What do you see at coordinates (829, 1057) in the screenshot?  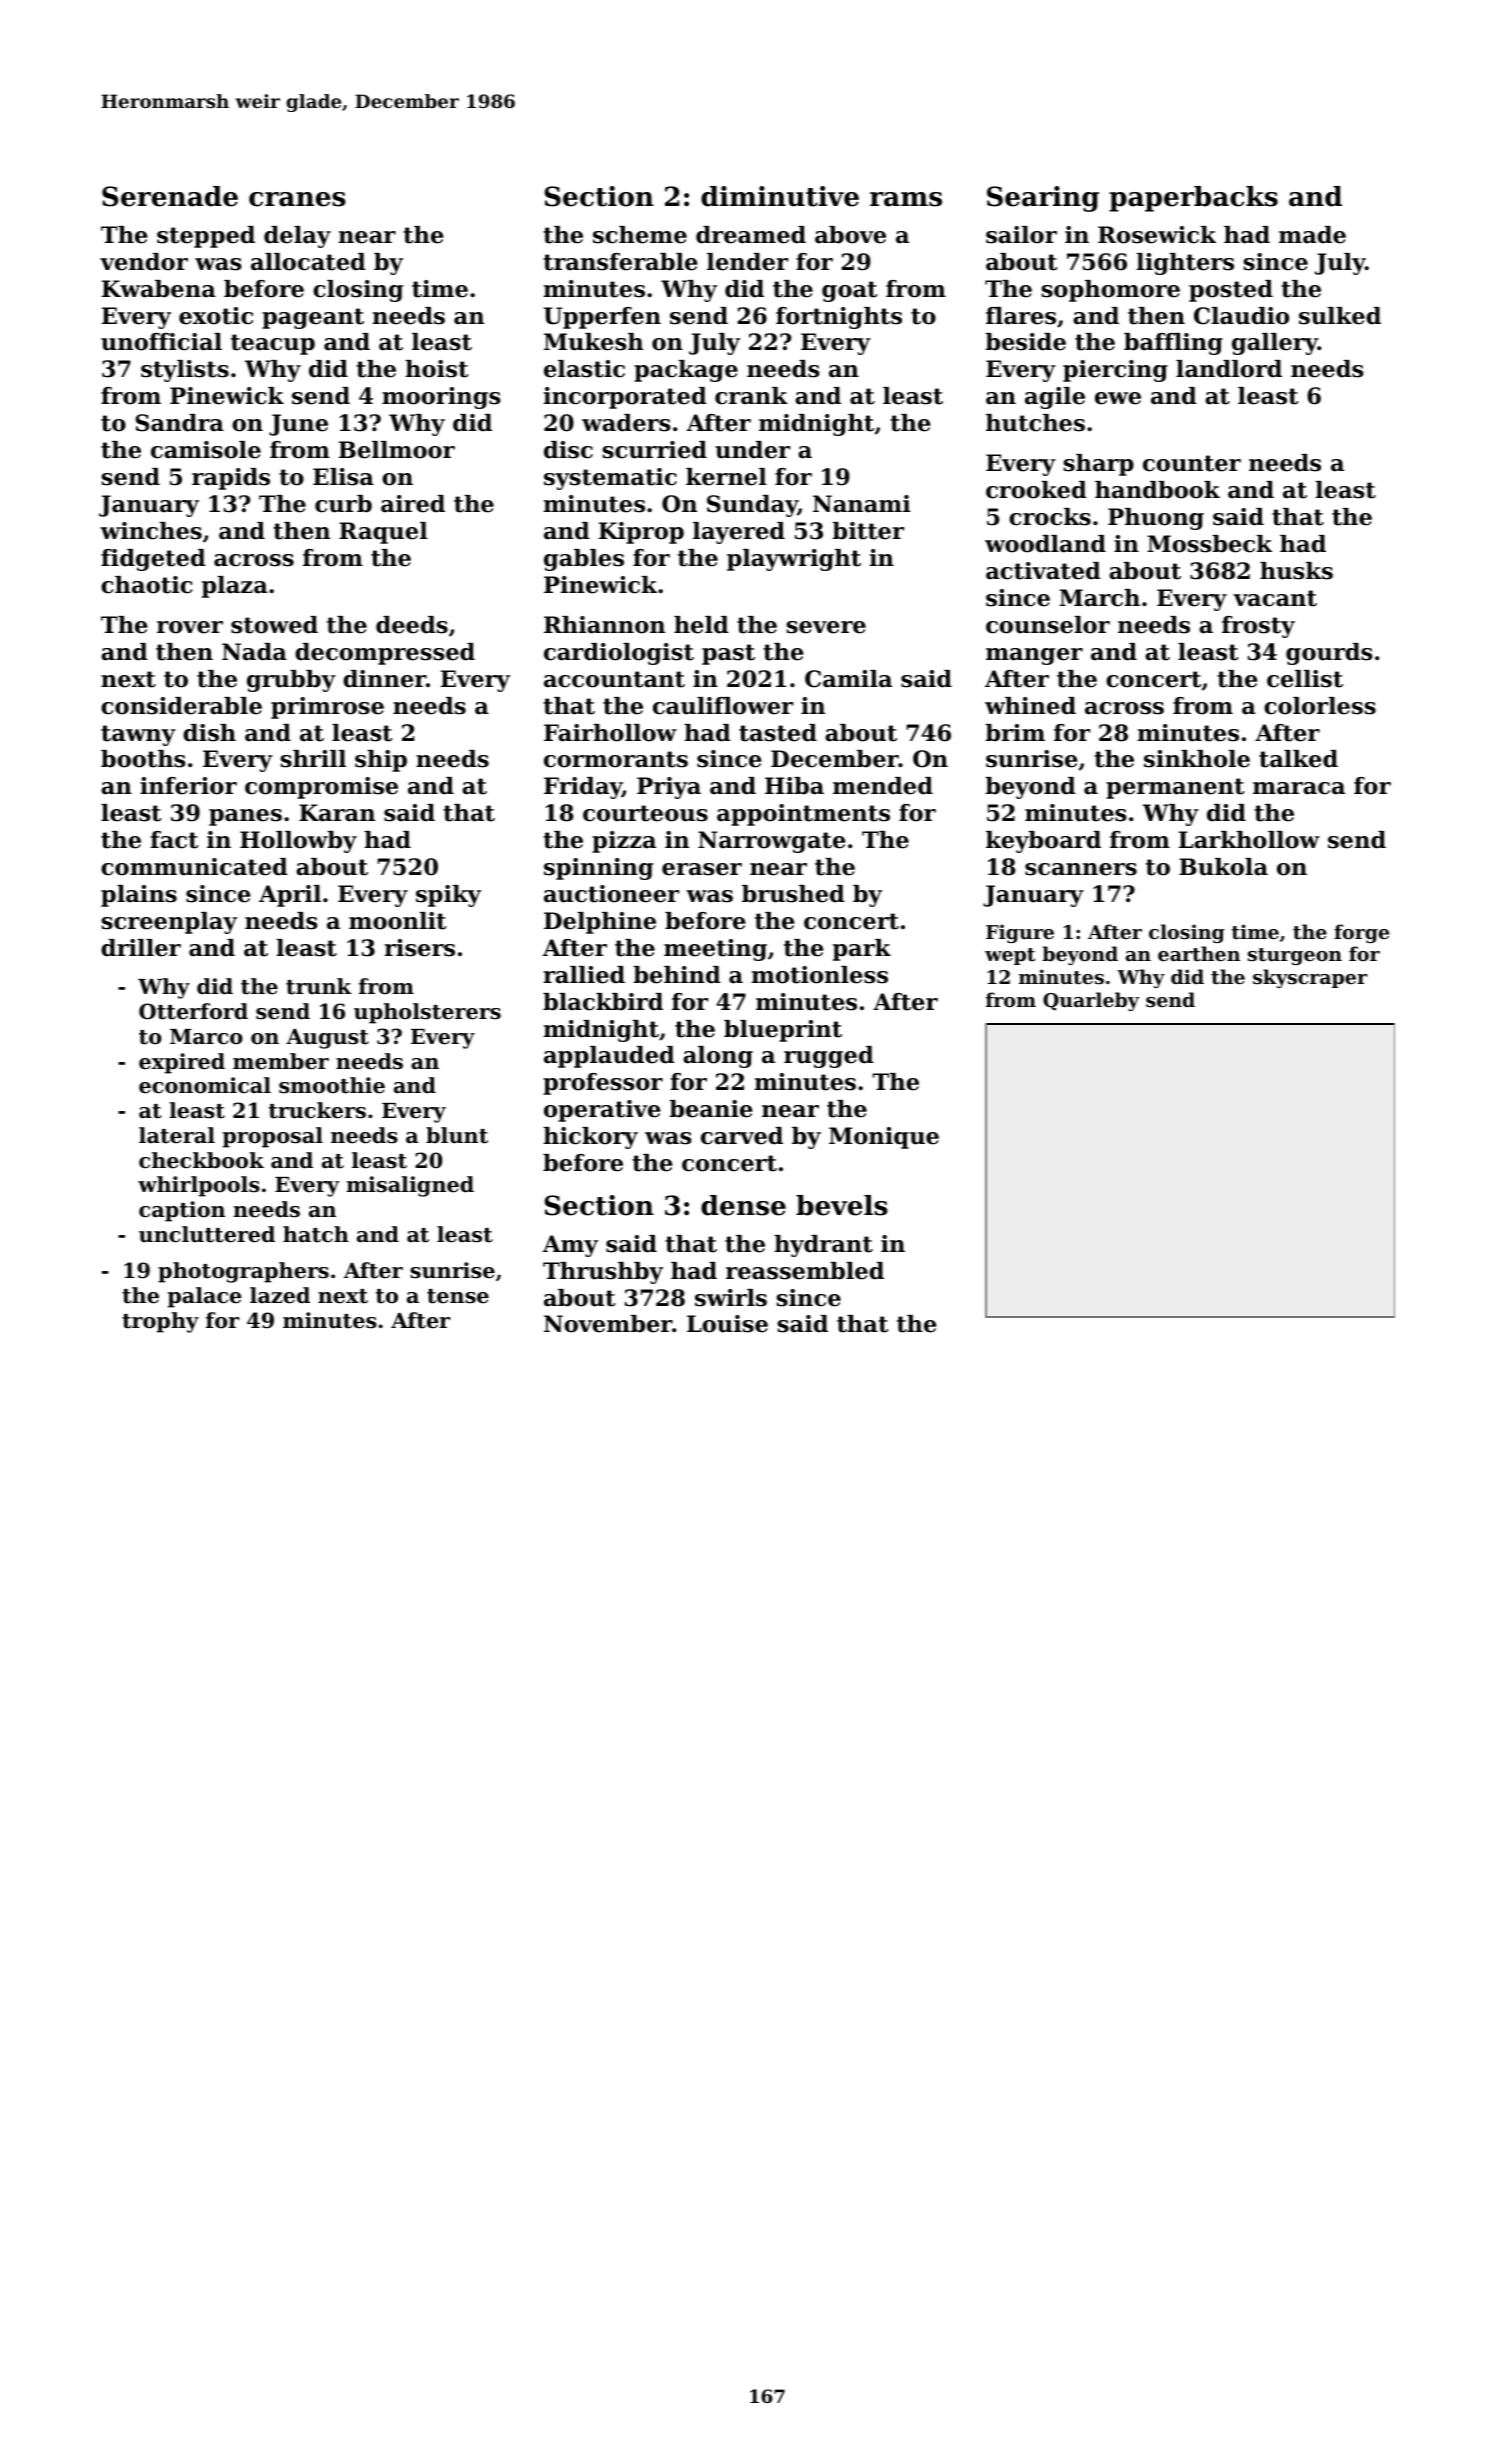 I see `rugged` at bounding box center [829, 1057].
